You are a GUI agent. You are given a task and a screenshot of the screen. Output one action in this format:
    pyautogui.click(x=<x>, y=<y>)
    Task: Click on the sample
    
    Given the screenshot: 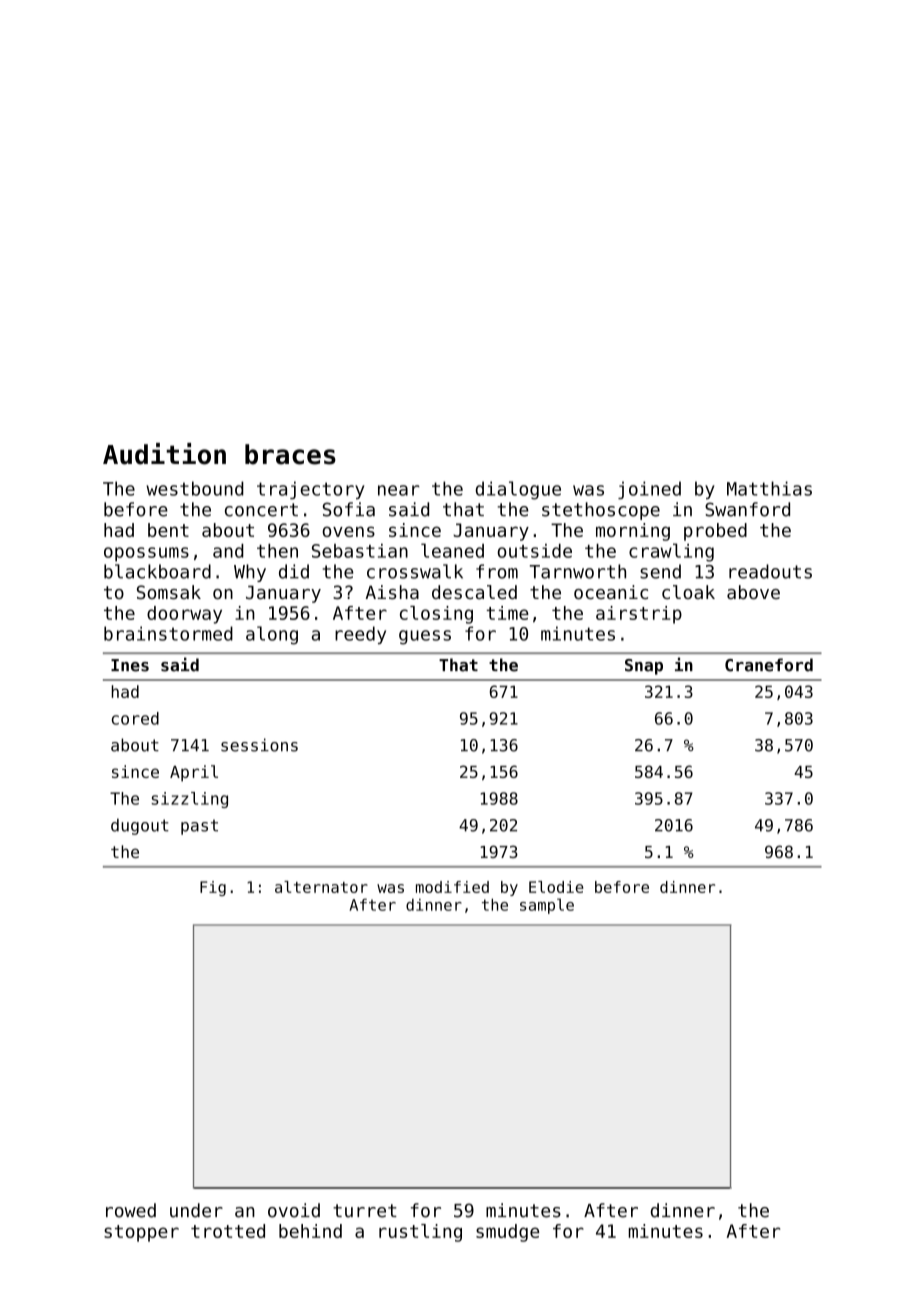 What is the action you would take?
    pyautogui.click(x=547, y=906)
